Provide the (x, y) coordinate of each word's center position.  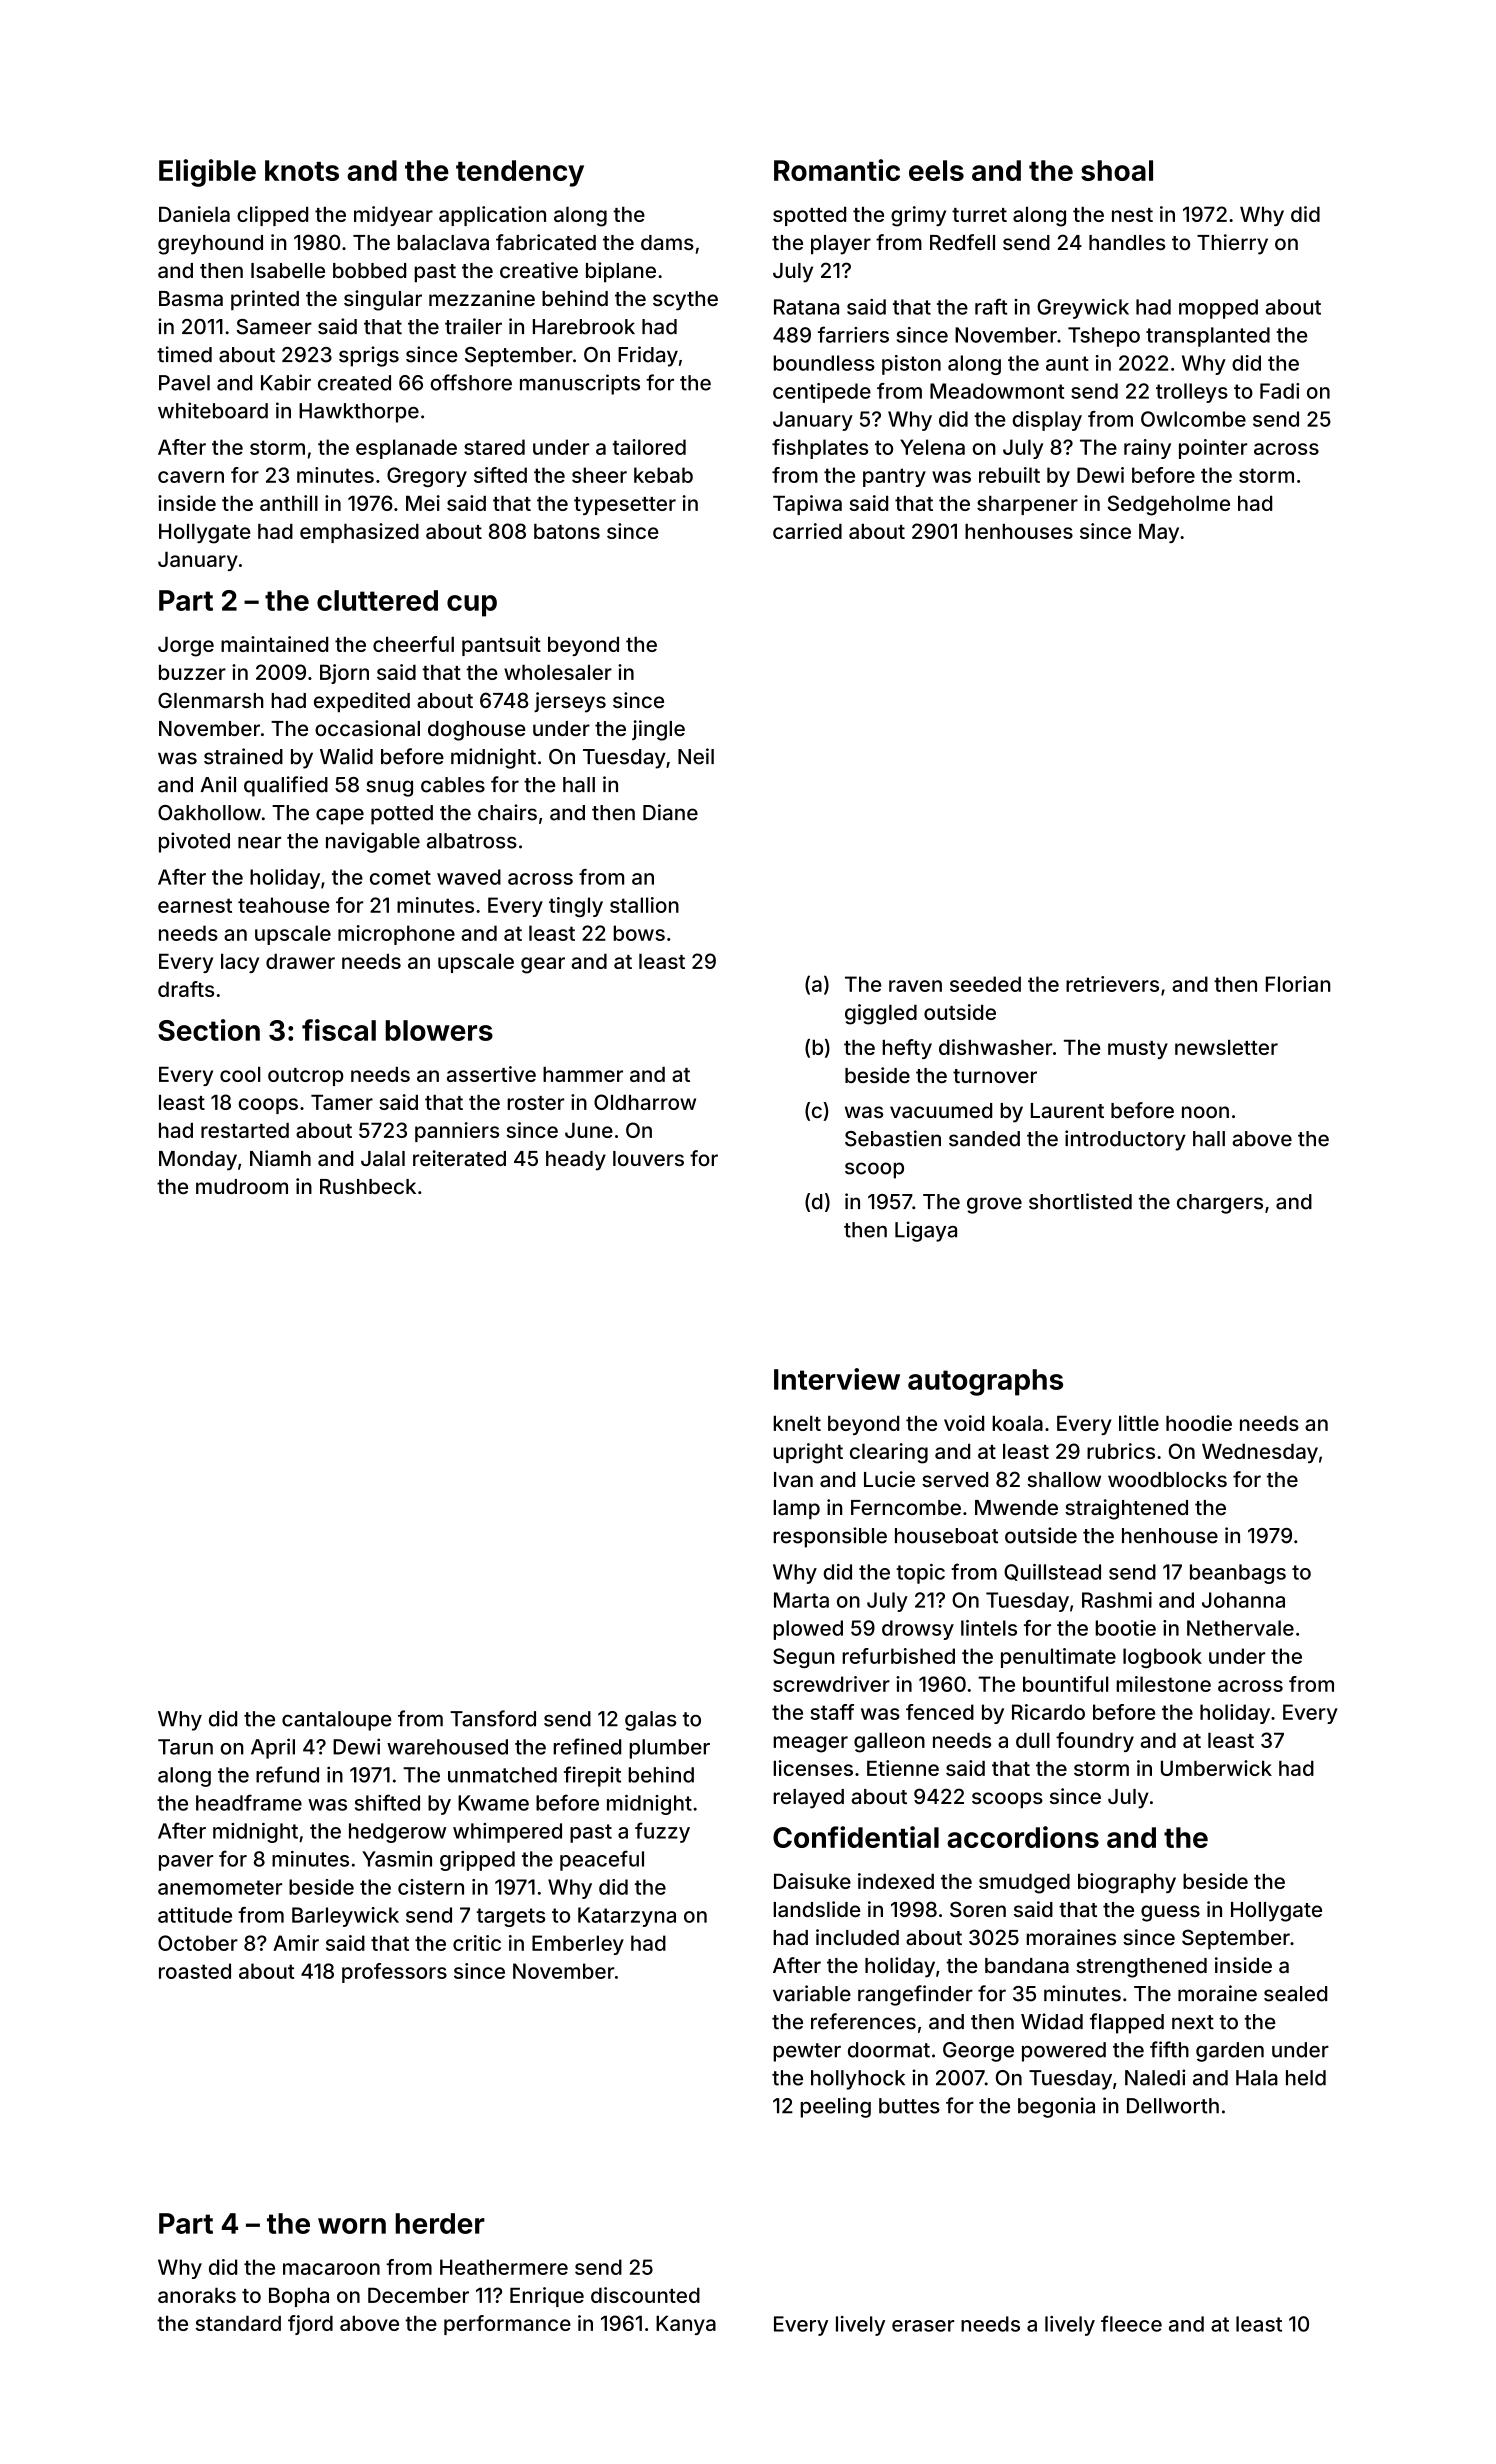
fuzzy (662, 1832)
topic (920, 1574)
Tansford (493, 1718)
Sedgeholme (1169, 505)
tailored (649, 447)
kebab (663, 475)
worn (352, 2226)
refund (287, 1774)
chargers (1220, 1204)
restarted (245, 1130)
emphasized (359, 533)
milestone (1163, 1684)
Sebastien (893, 1138)
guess (1170, 1913)
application (492, 216)
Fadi (1279, 391)
